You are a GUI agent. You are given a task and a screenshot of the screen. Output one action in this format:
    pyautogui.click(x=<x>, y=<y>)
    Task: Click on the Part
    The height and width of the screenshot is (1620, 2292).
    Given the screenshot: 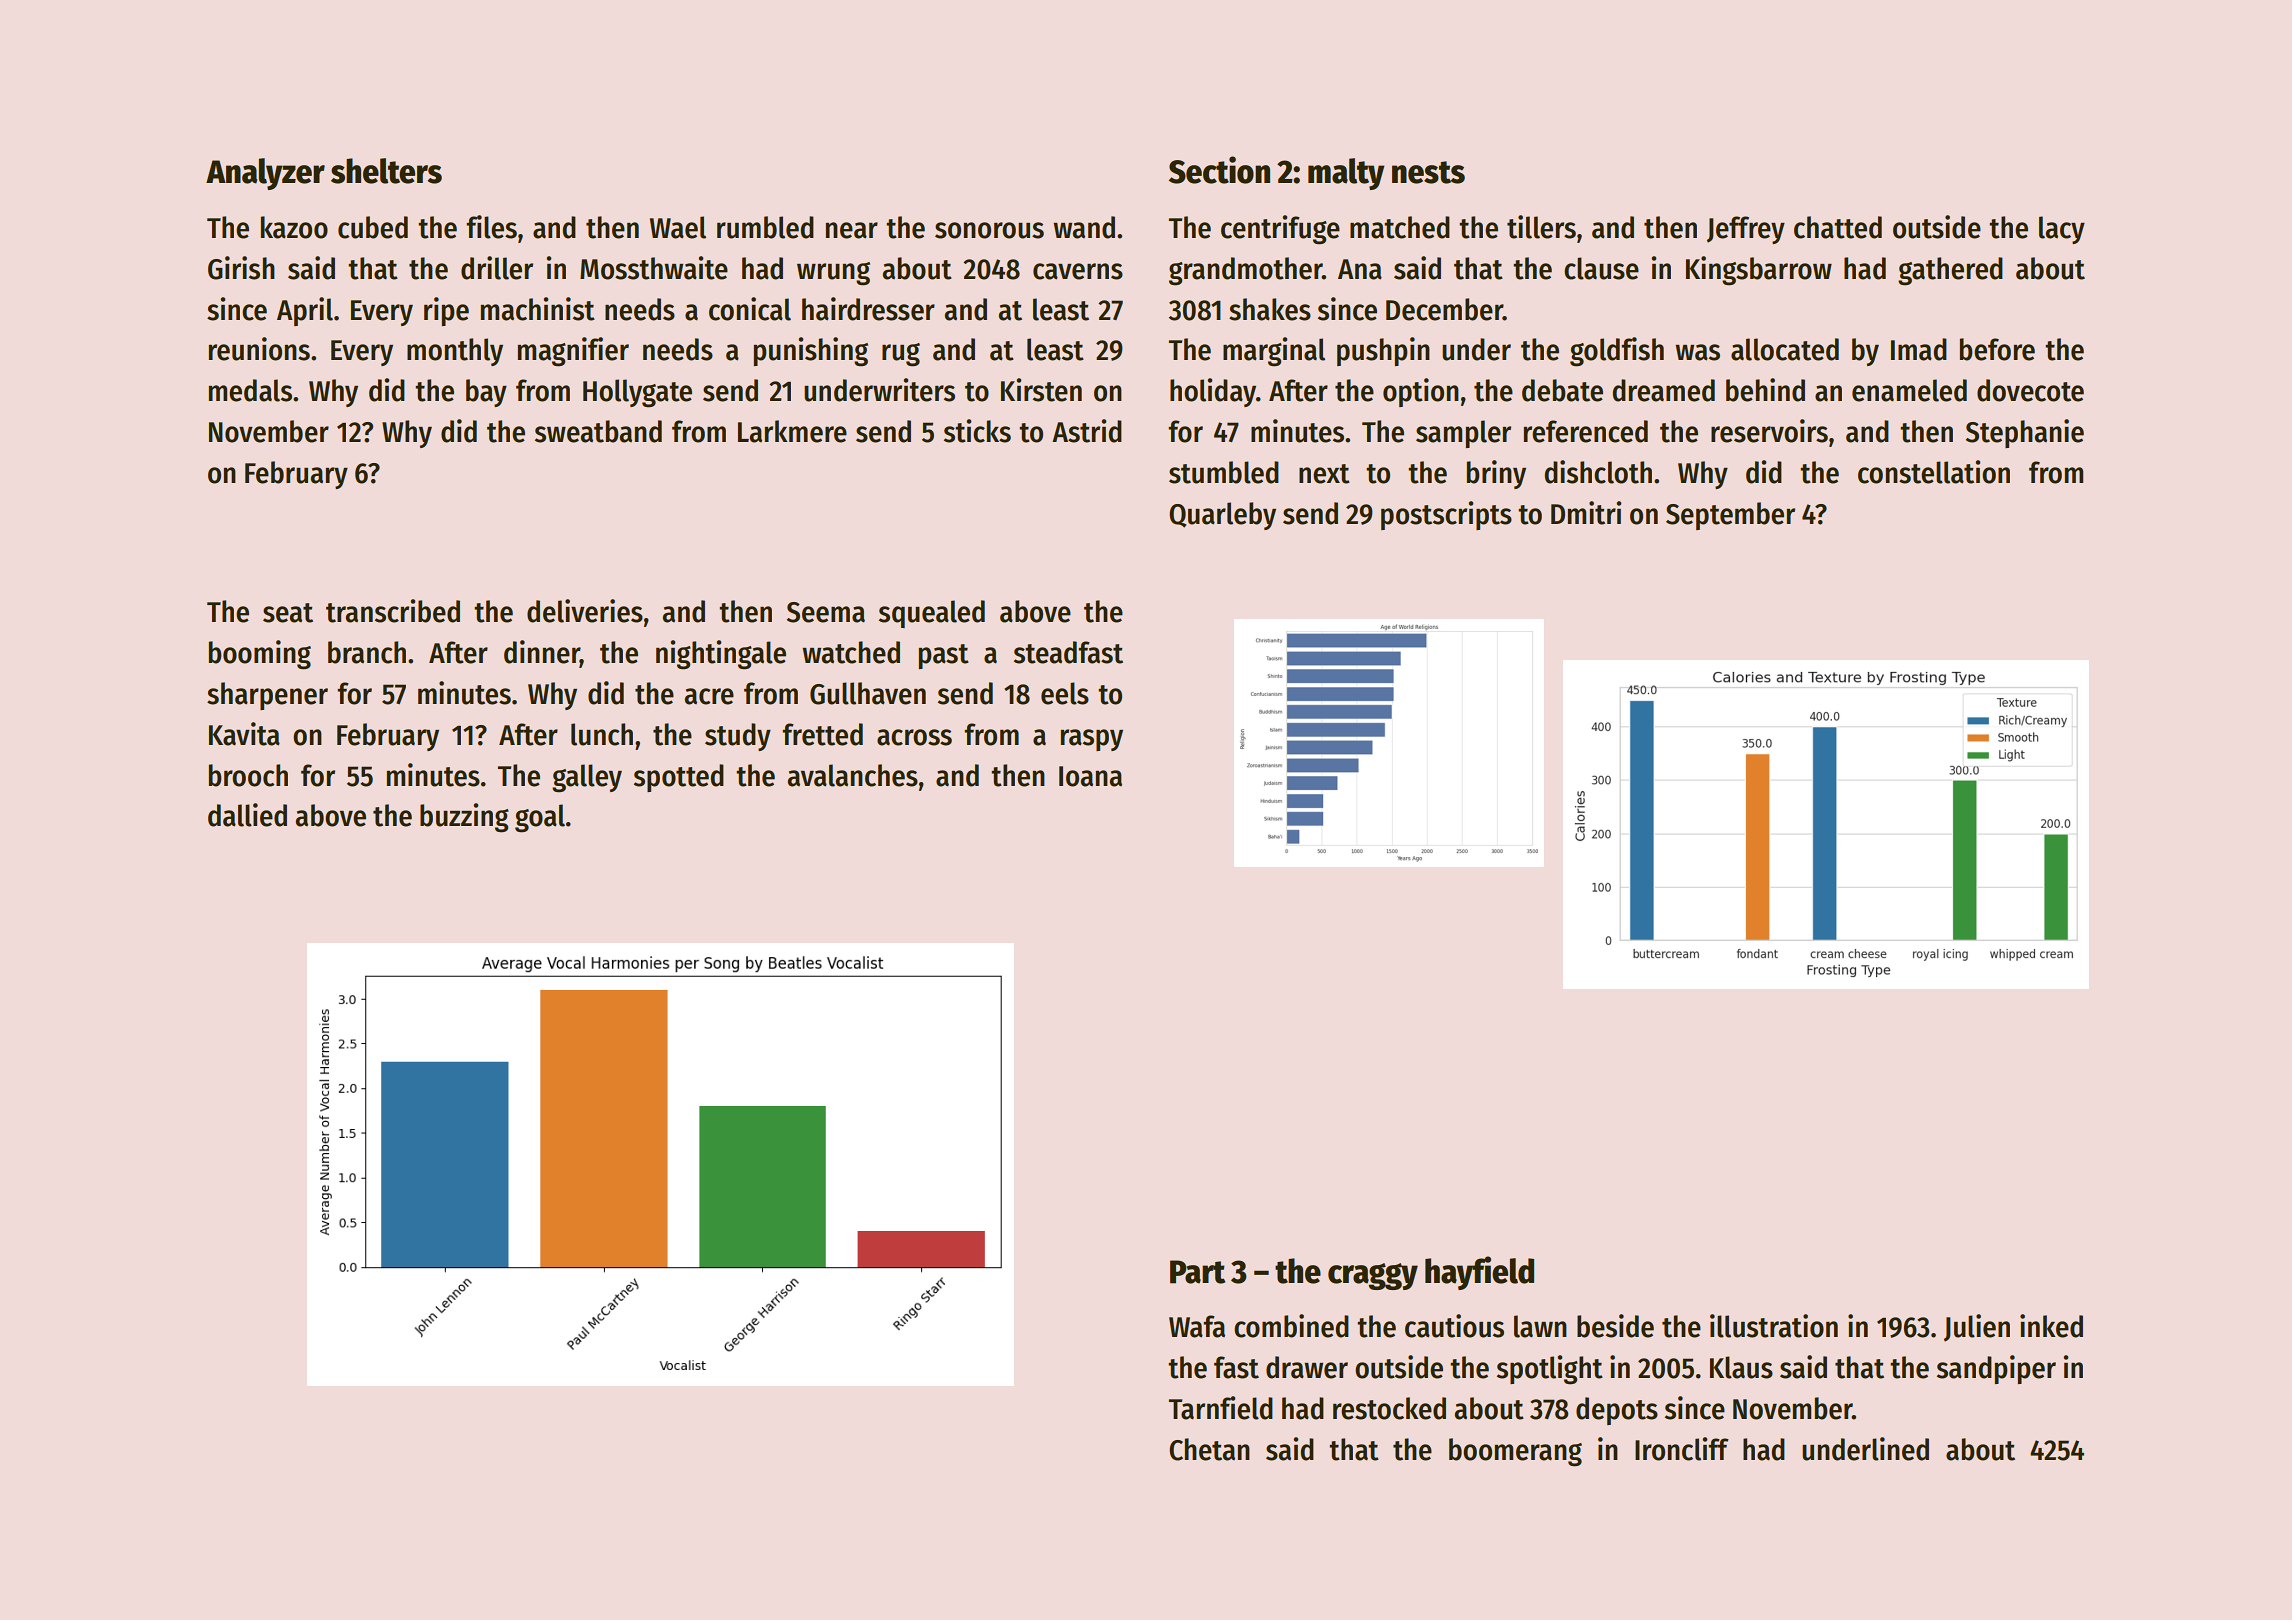 What is the action you would take?
    pyautogui.click(x=1198, y=1272)
